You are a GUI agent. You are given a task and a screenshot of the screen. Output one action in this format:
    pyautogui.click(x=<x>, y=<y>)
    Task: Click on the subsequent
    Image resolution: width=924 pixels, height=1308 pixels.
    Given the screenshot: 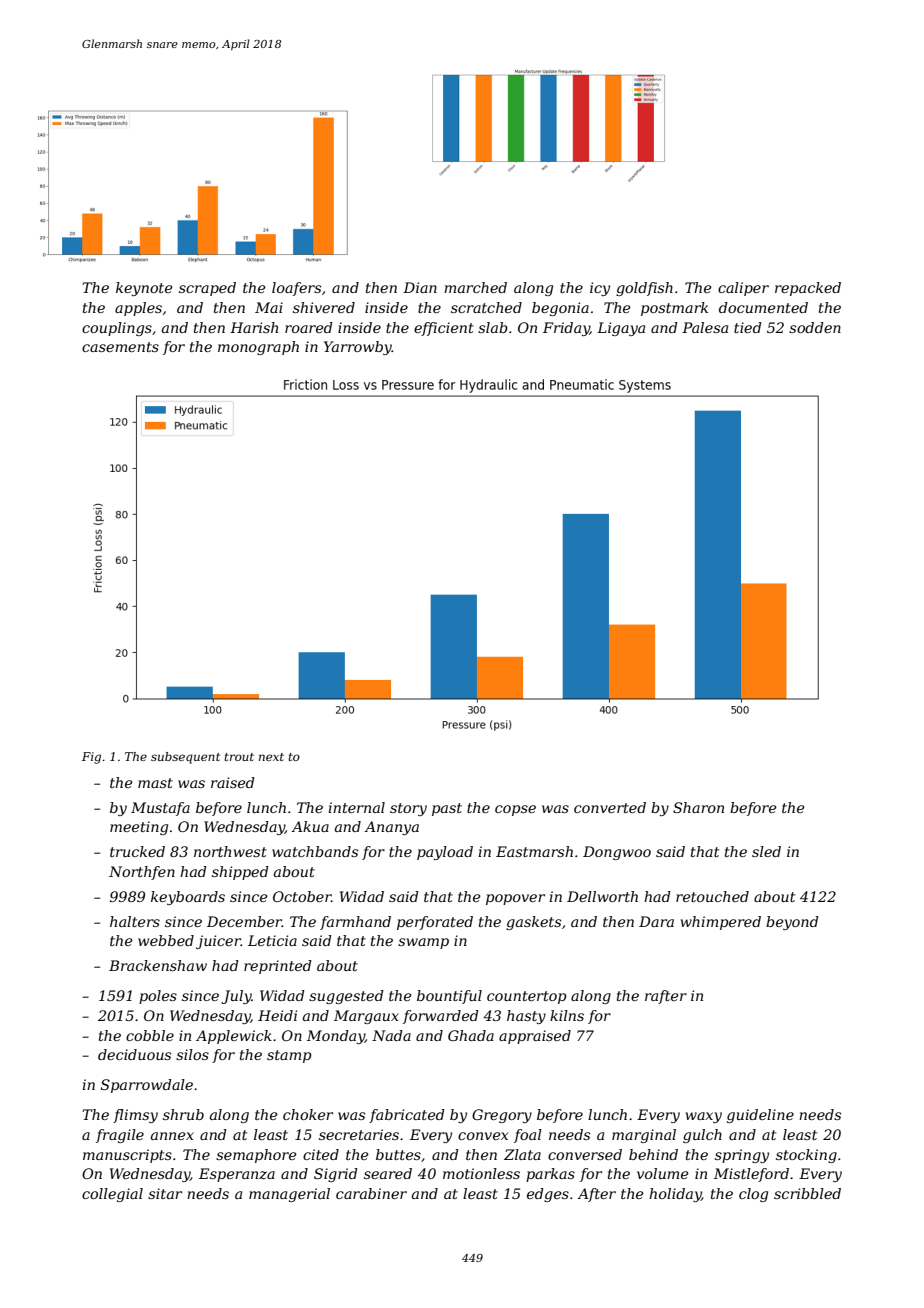 What is the action you would take?
    pyautogui.click(x=185, y=758)
